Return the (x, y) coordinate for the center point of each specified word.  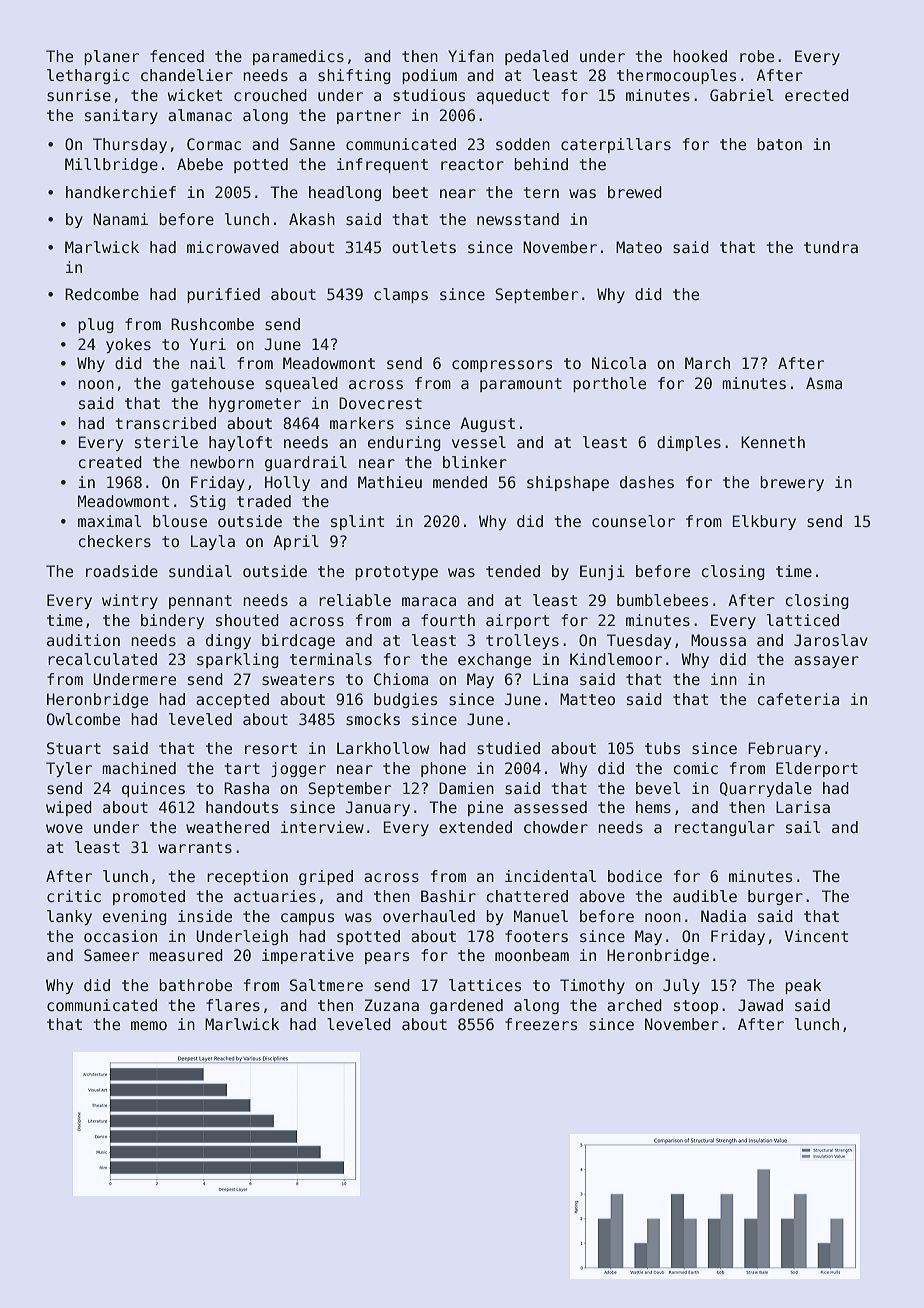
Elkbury (764, 522)
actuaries (275, 896)
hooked (700, 56)
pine (485, 808)
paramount (521, 385)
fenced (177, 56)
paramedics (298, 57)
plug (96, 325)
